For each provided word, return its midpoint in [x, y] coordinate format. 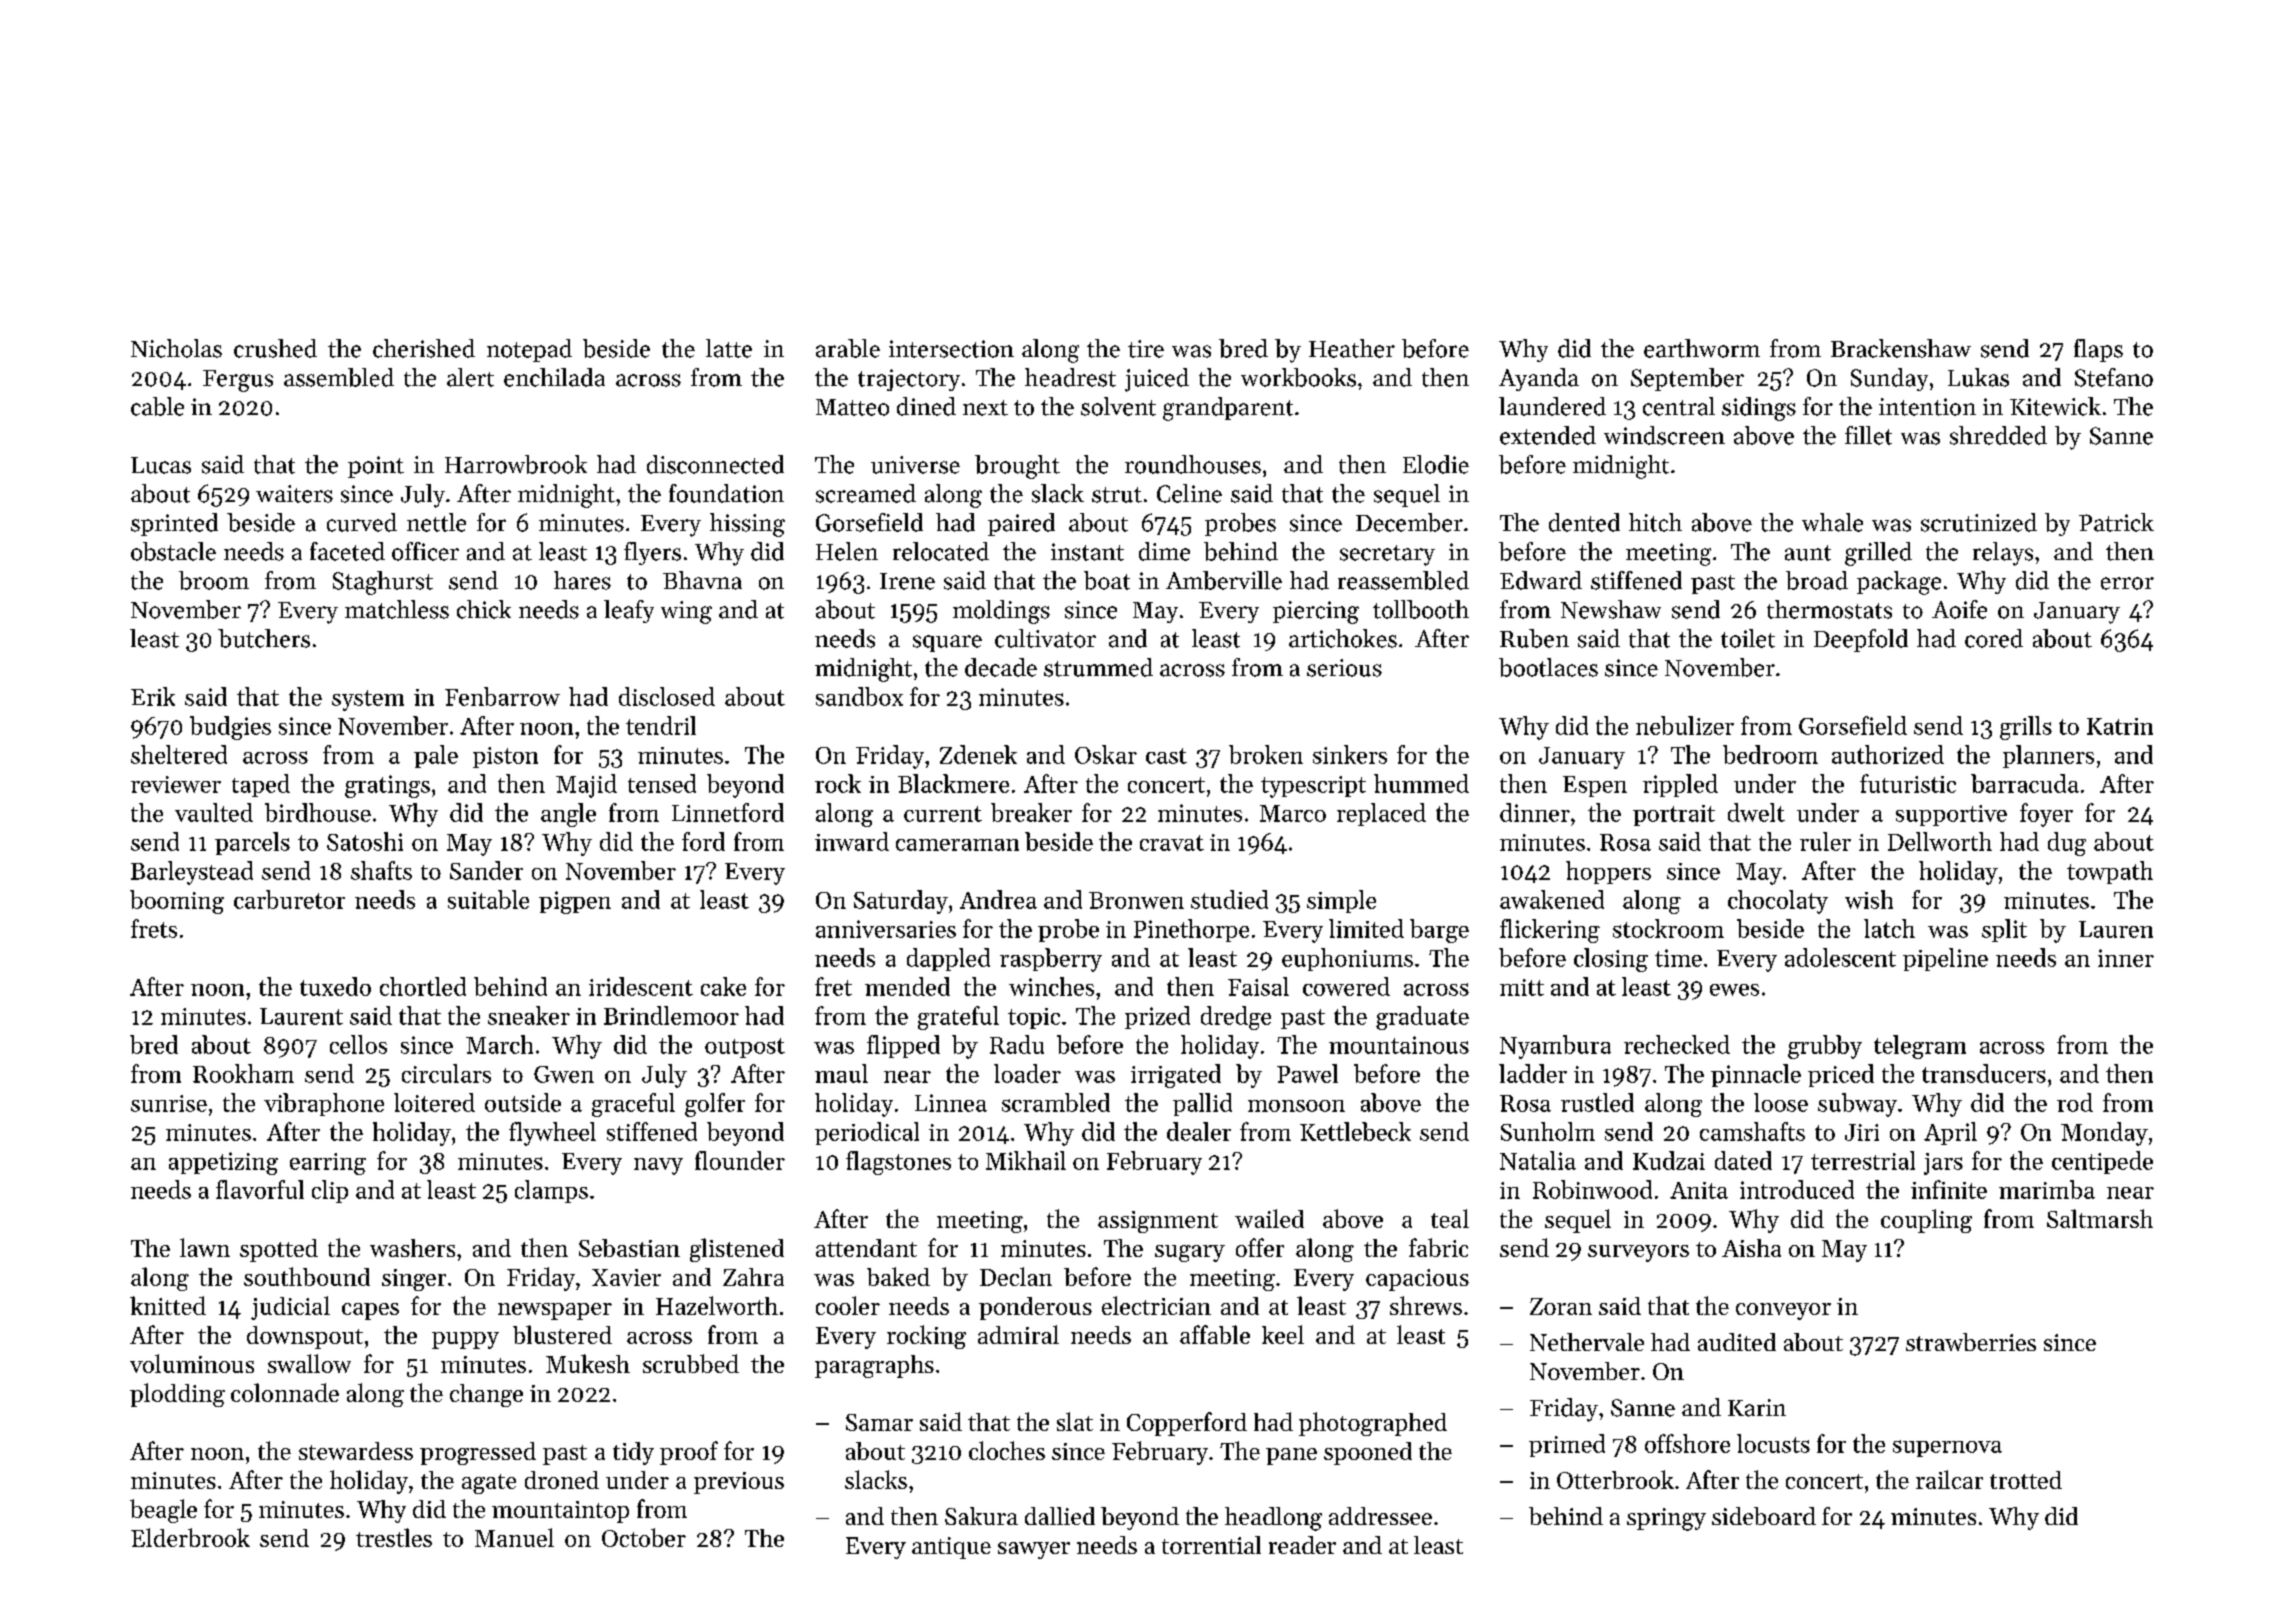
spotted [279, 1250]
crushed [275, 348]
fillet [1868, 435]
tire [1146, 349]
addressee [1380, 1516]
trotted [2026, 1480]
